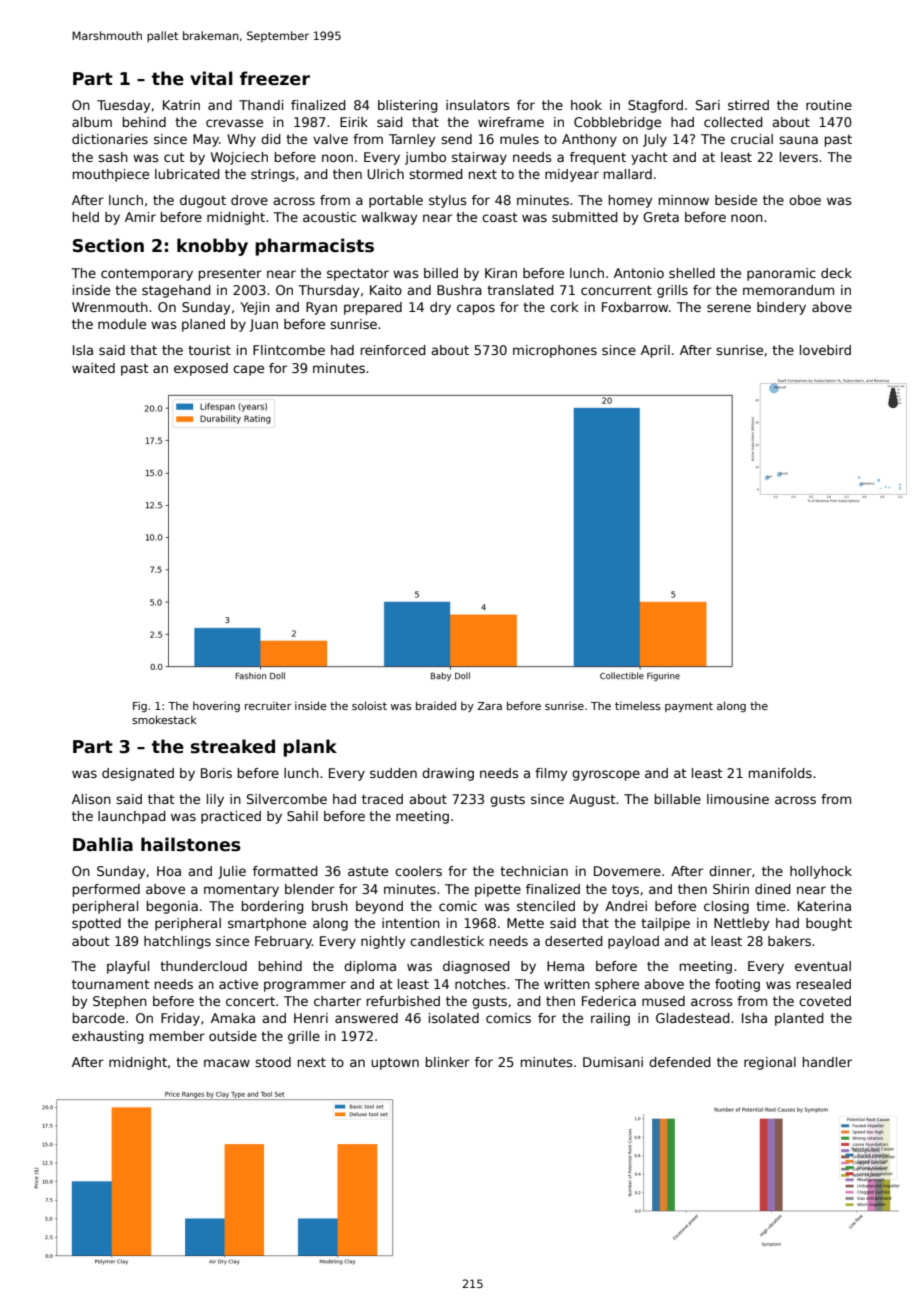 Image resolution: width=924 pixels, height=1308 pixels. I want to click on astute, so click(368, 871).
